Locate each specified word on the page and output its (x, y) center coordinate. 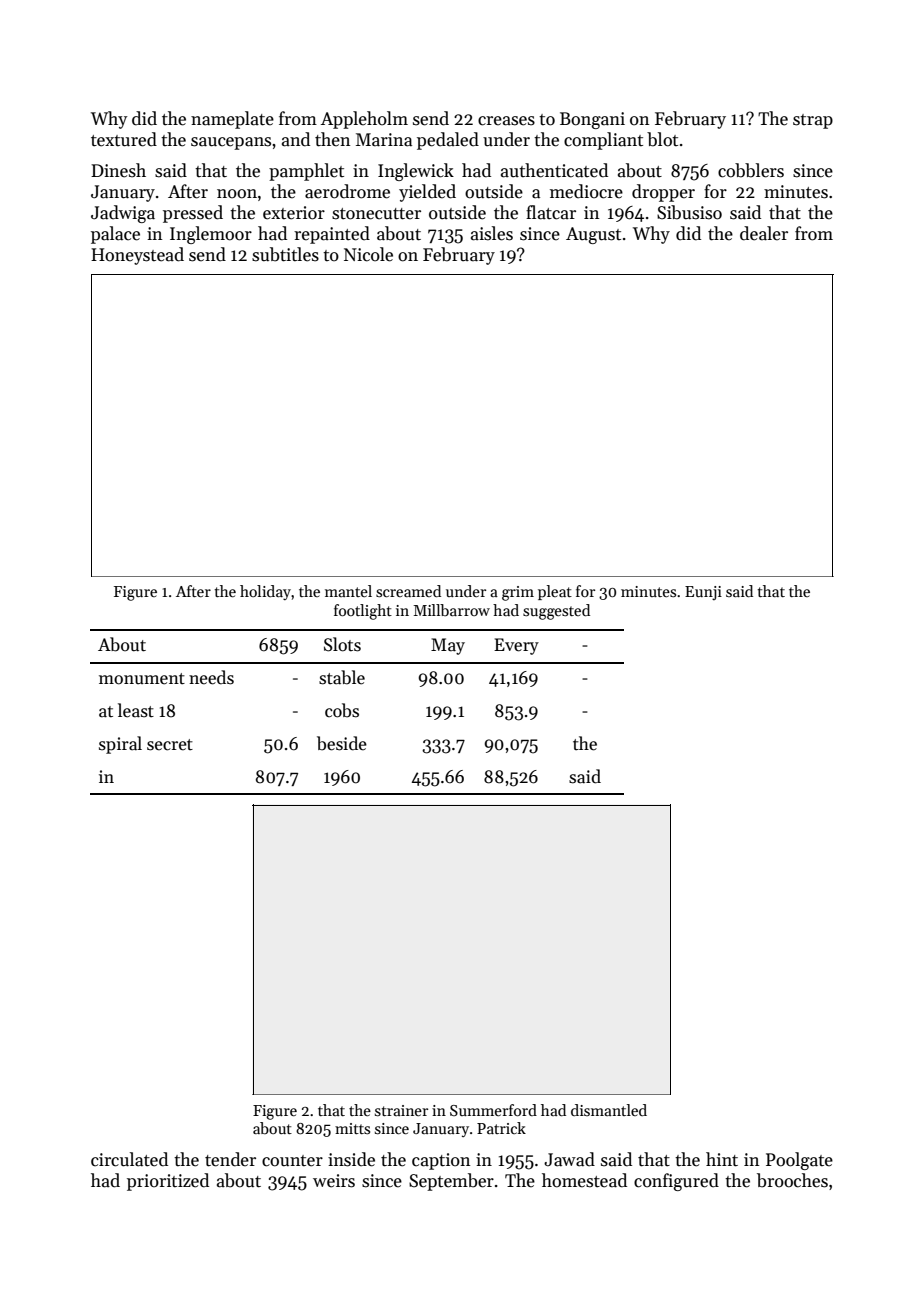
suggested (556, 612)
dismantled (609, 1110)
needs (211, 677)
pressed (193, 214)
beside (342, 743)
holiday (266, 592)
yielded (427, 193)
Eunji (703, 593)
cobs (342, 710)
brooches (792, 1180)
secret (170, 745)
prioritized (168, 1182)
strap (813, 121)
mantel (348, 591)
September (451, 1182)
